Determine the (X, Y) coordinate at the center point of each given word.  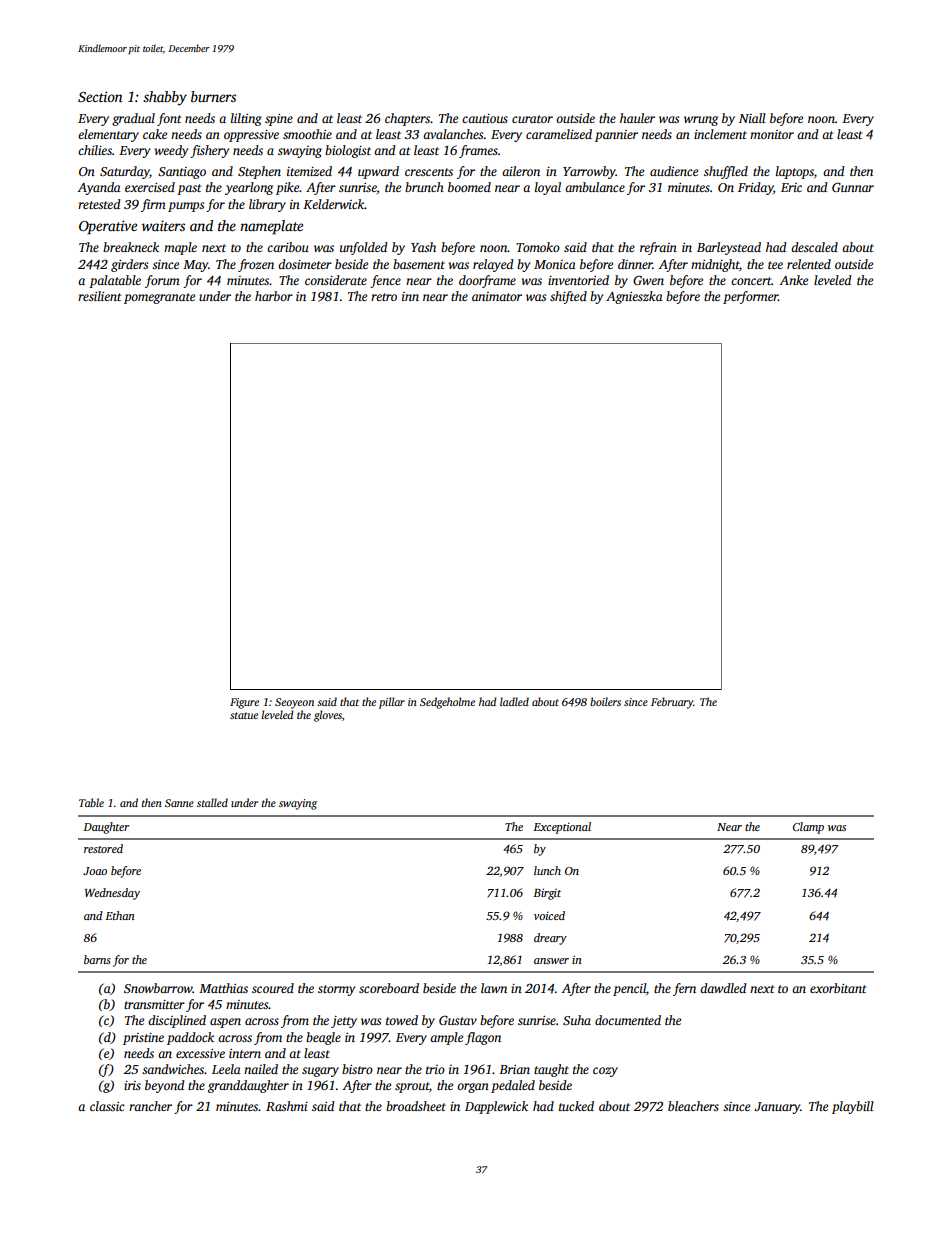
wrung (701, 121)
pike (288, 188)
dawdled (723, 988)
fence (385, 281)
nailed (261, 1069)
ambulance (595, 187)
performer (750, 297)
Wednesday (112, 894)
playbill (853, 1107)
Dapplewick (496, 1107)
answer (551, 961)
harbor (274, 296)
